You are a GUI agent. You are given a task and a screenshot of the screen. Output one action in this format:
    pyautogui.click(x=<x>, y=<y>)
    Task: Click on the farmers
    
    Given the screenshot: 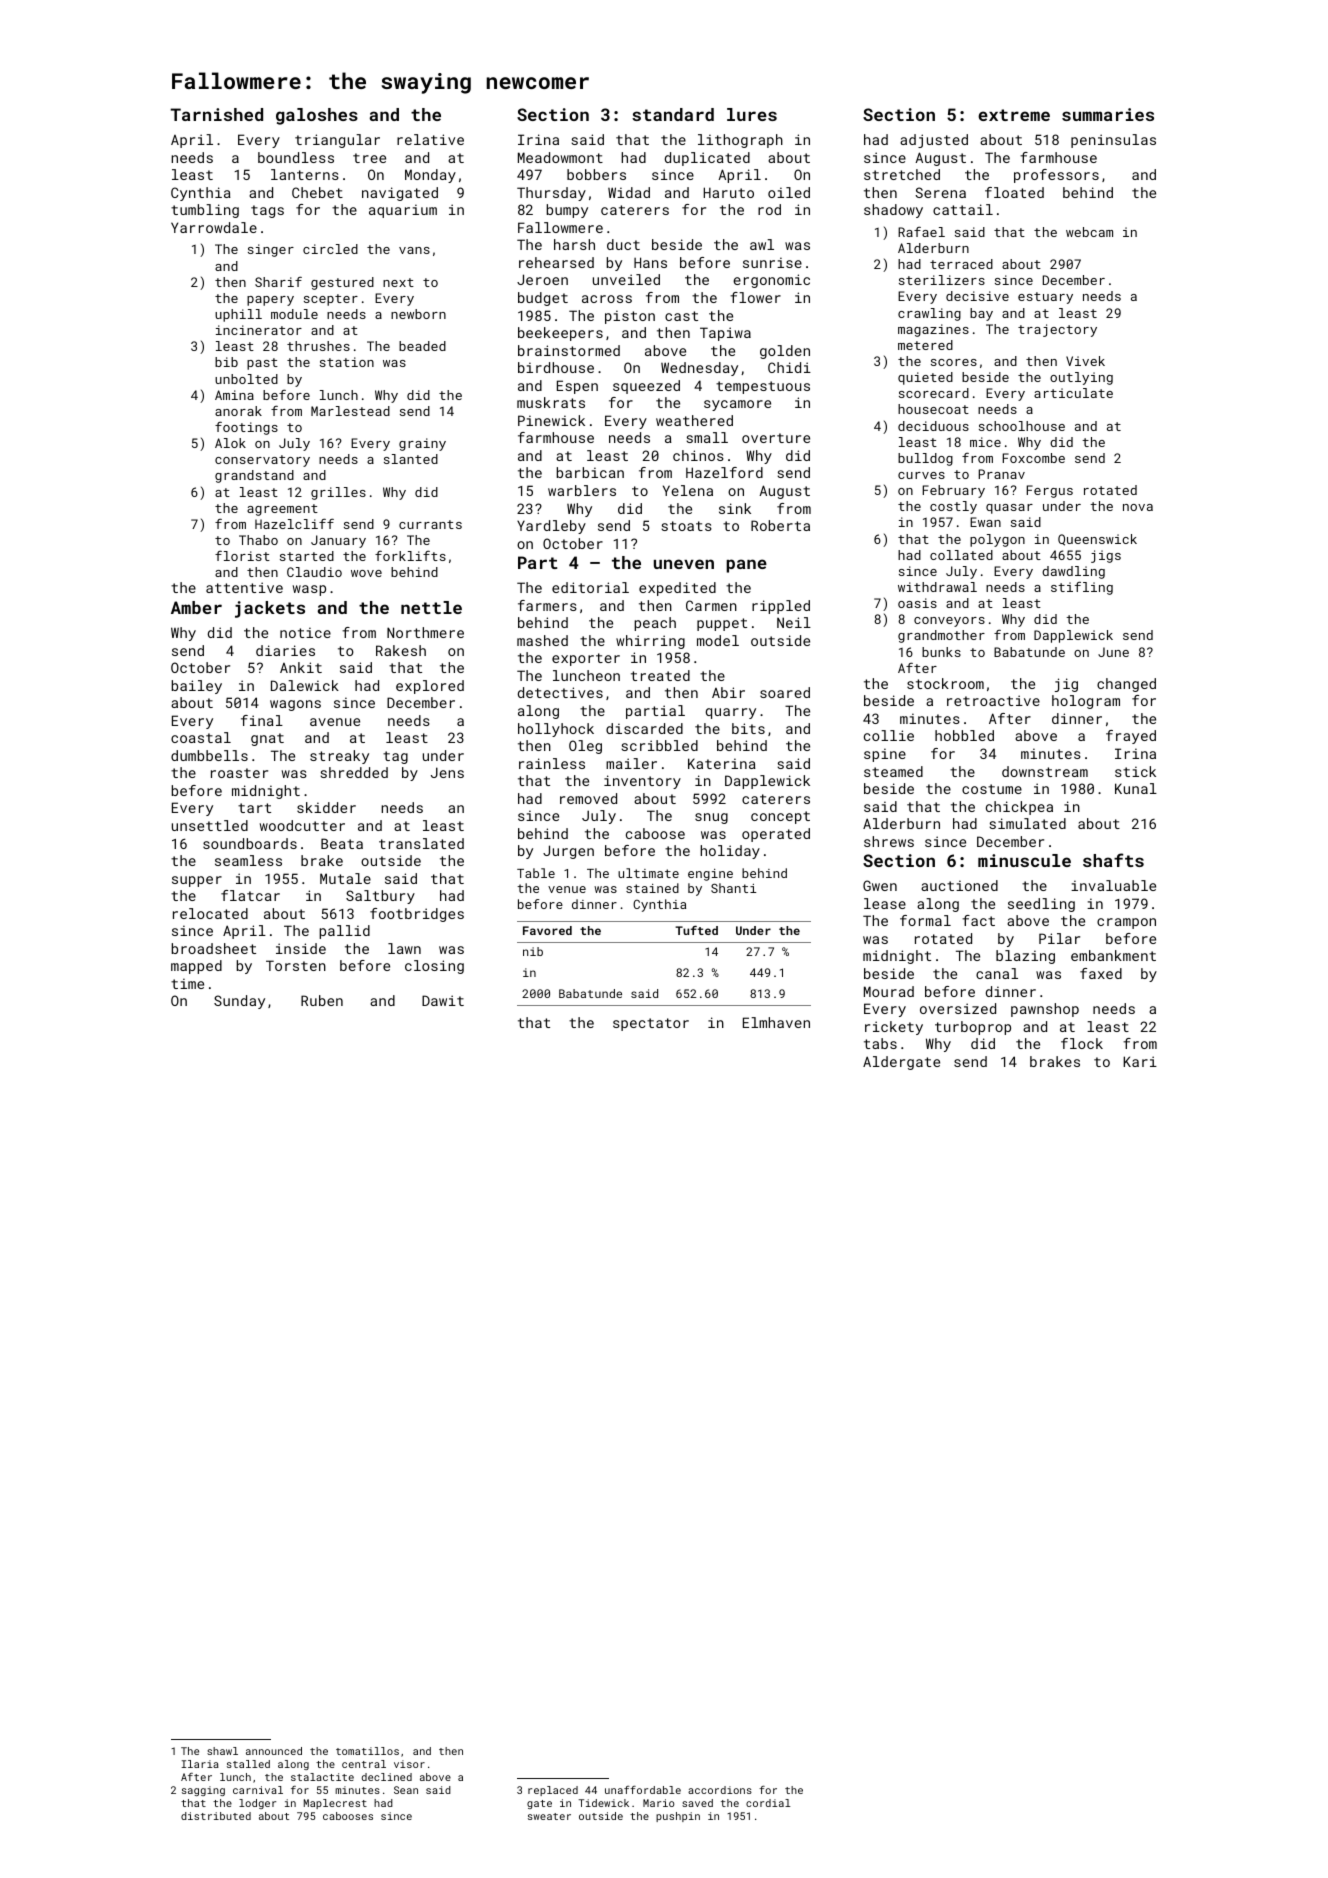 What is the action you would take?
    pyautogui.click(x=547, y=605)
